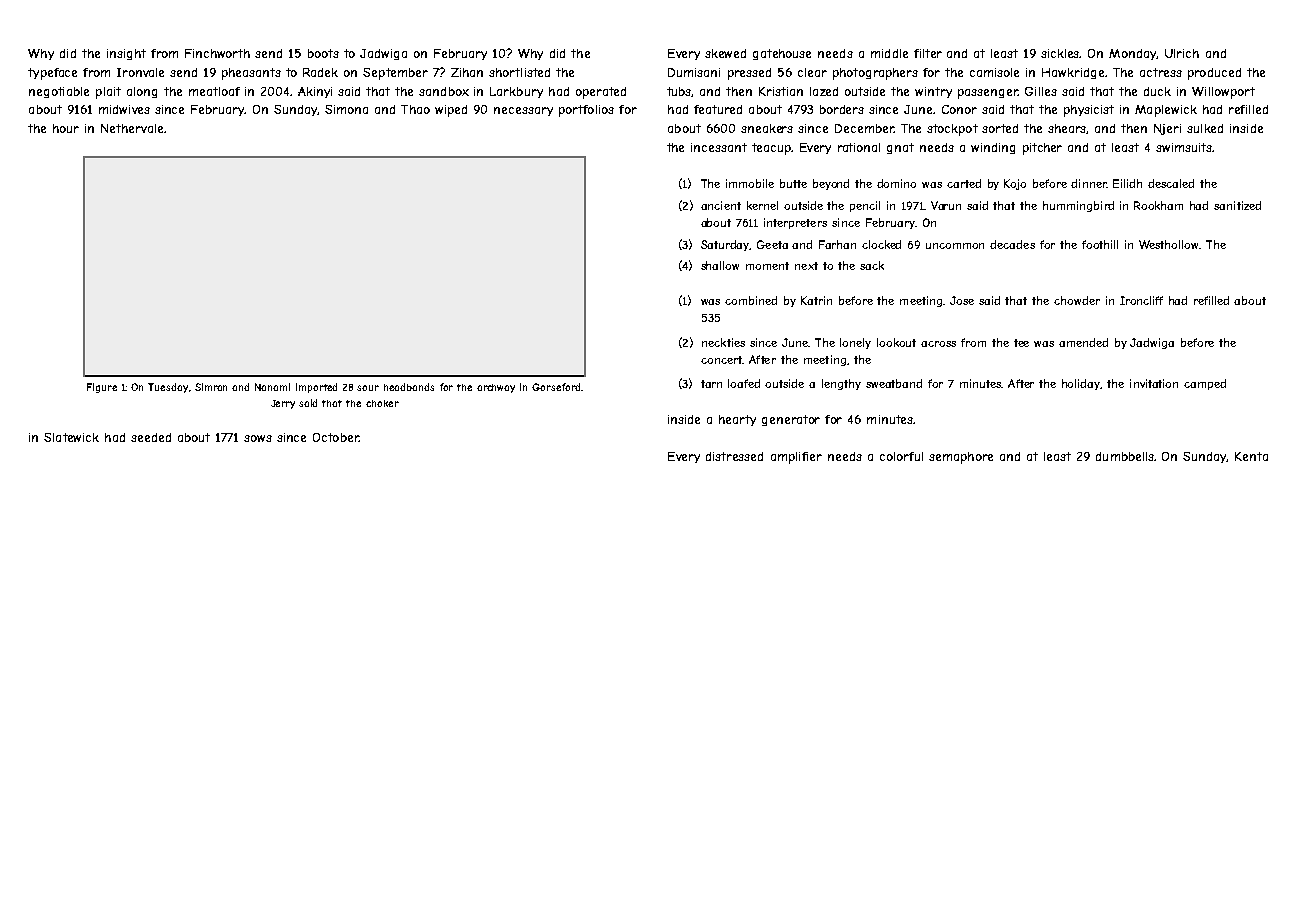 The width and height of the image is (1308, 924). Describe the element at coordinates (258, 438) in the image. I see `sows` at that location.
